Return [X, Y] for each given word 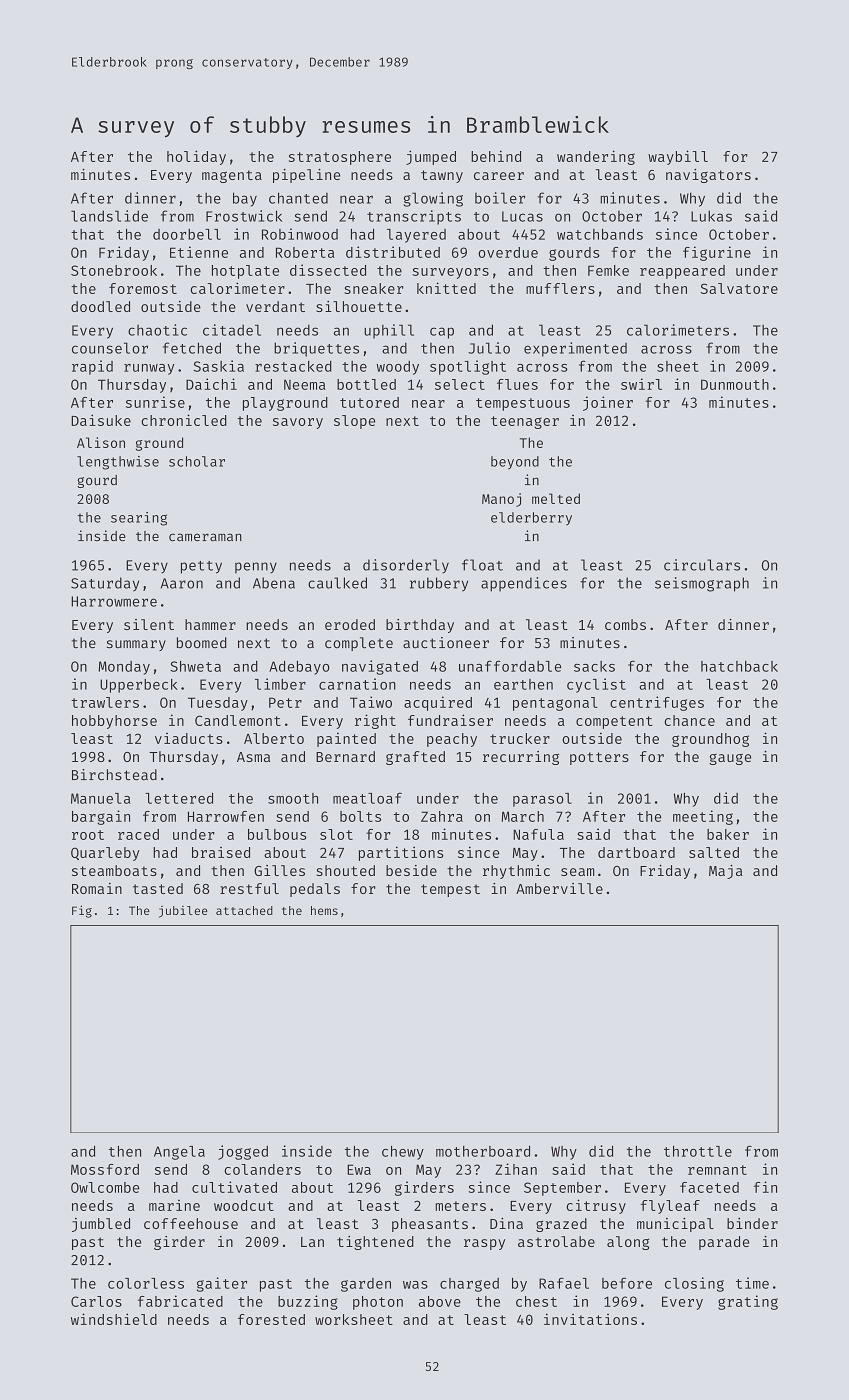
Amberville [559, 888]
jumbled [101, 1225]
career [499, 176]
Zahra [442, 816]
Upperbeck [139, 686]
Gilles [279, 870]
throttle [698, 1151]
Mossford [105, 1169]
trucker [520, 738]
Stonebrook [114, 270]
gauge [730, 759]
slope [354, 422]
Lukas [711, 216]
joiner [608, 403]
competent [614, 722]
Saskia [219, 366]
